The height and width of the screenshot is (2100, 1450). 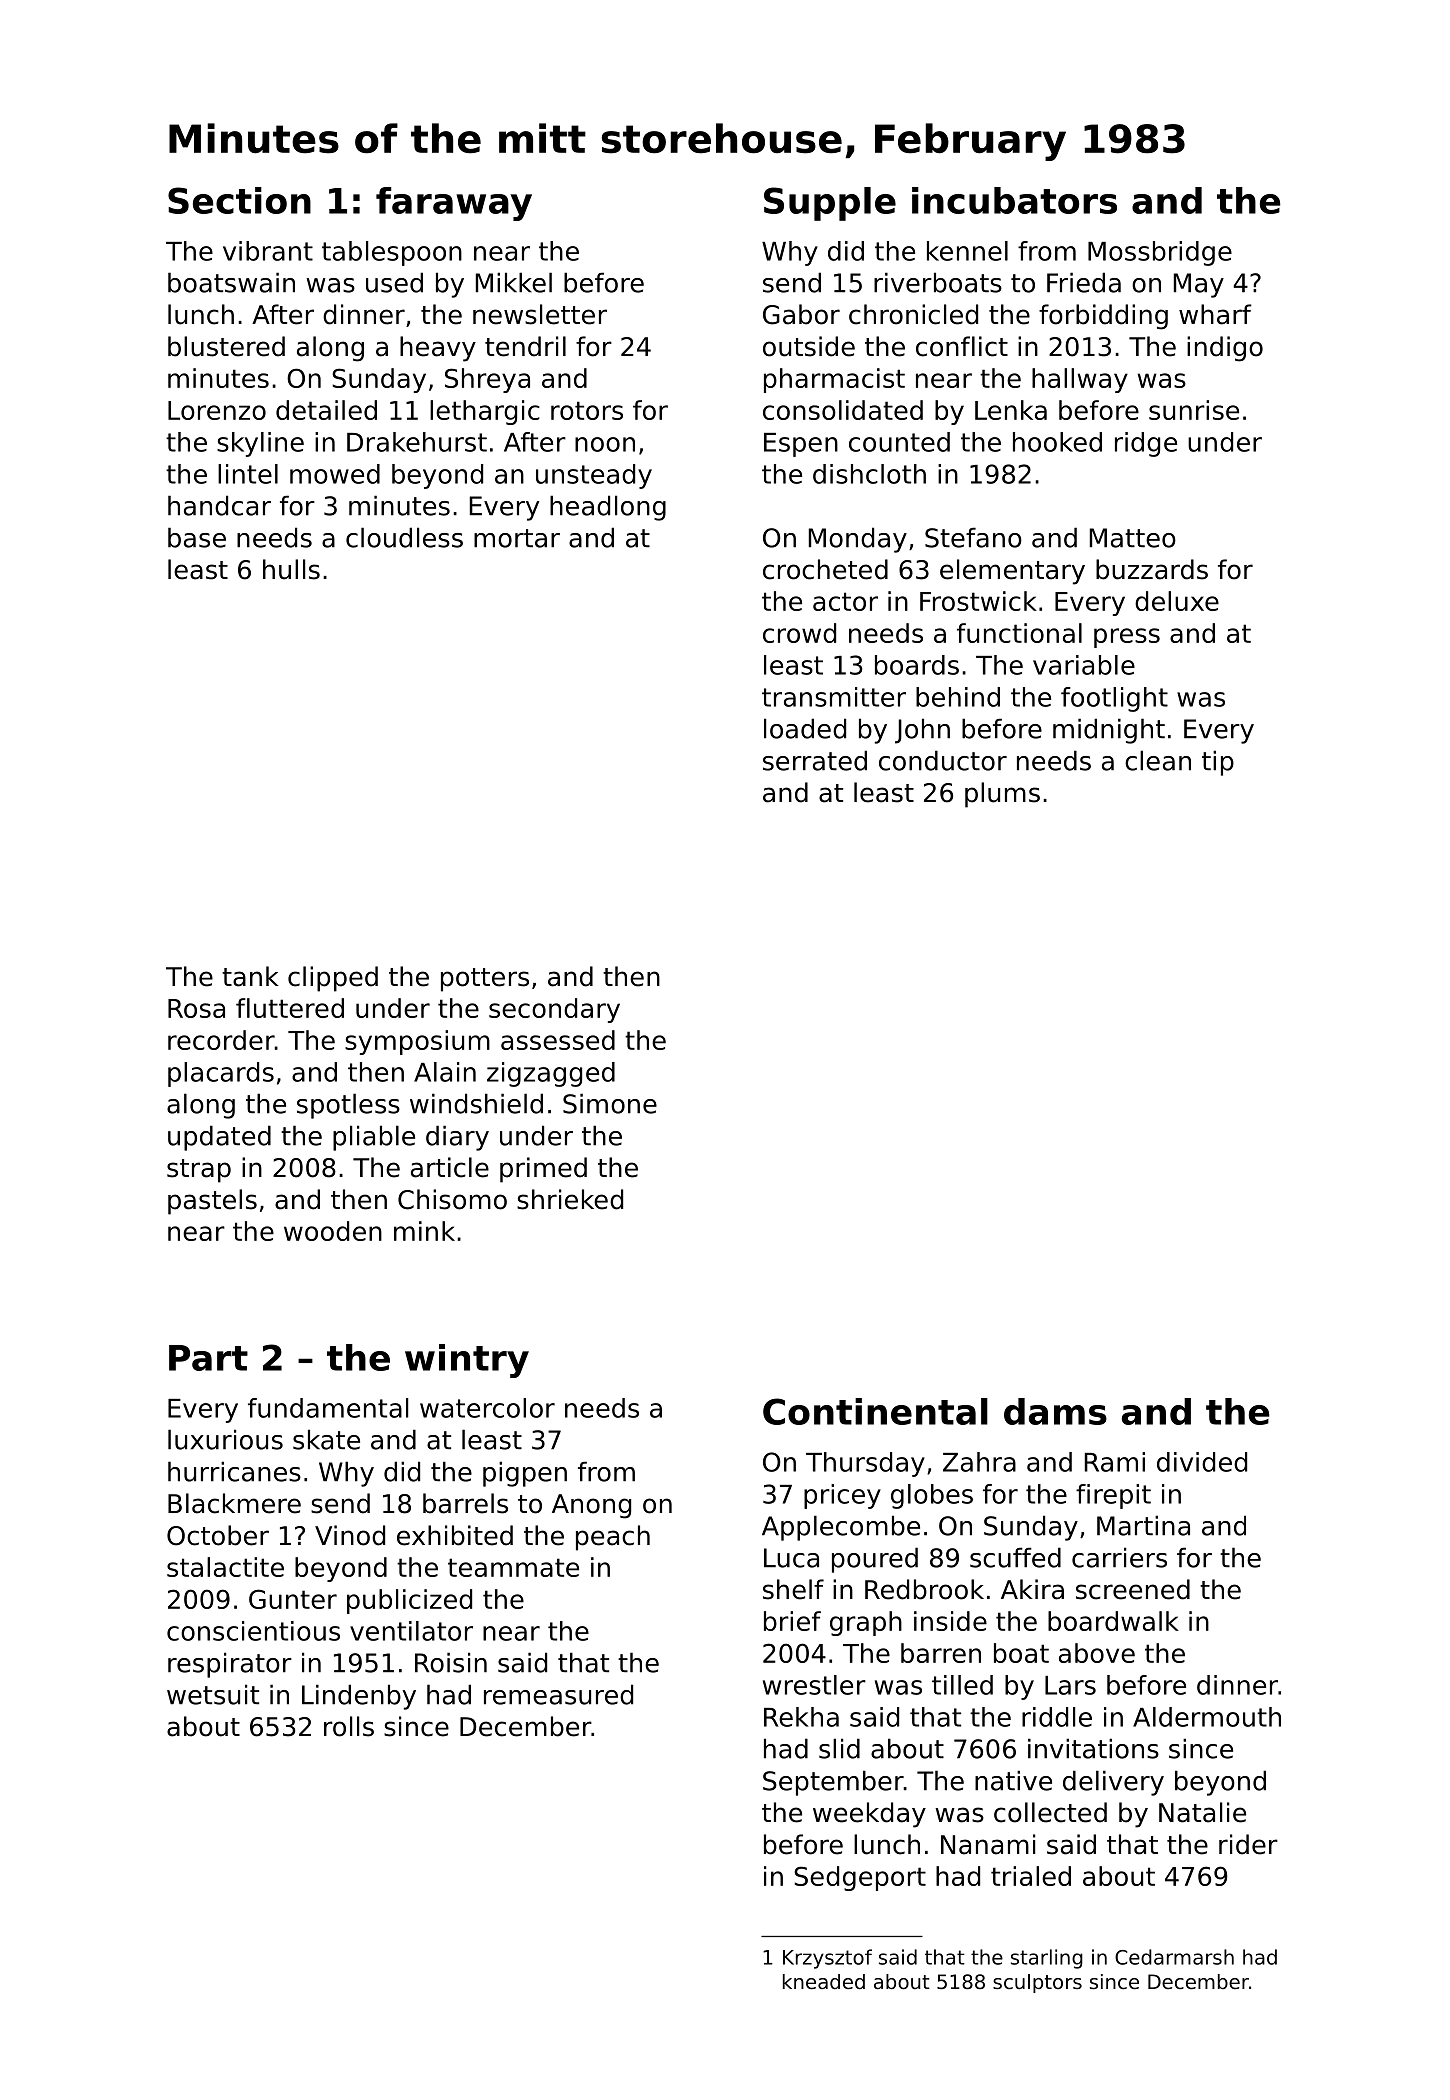 What do you see at coordinates (250, 976) in the screenshot?
I see `tank` at bounding box center [250, 976].
